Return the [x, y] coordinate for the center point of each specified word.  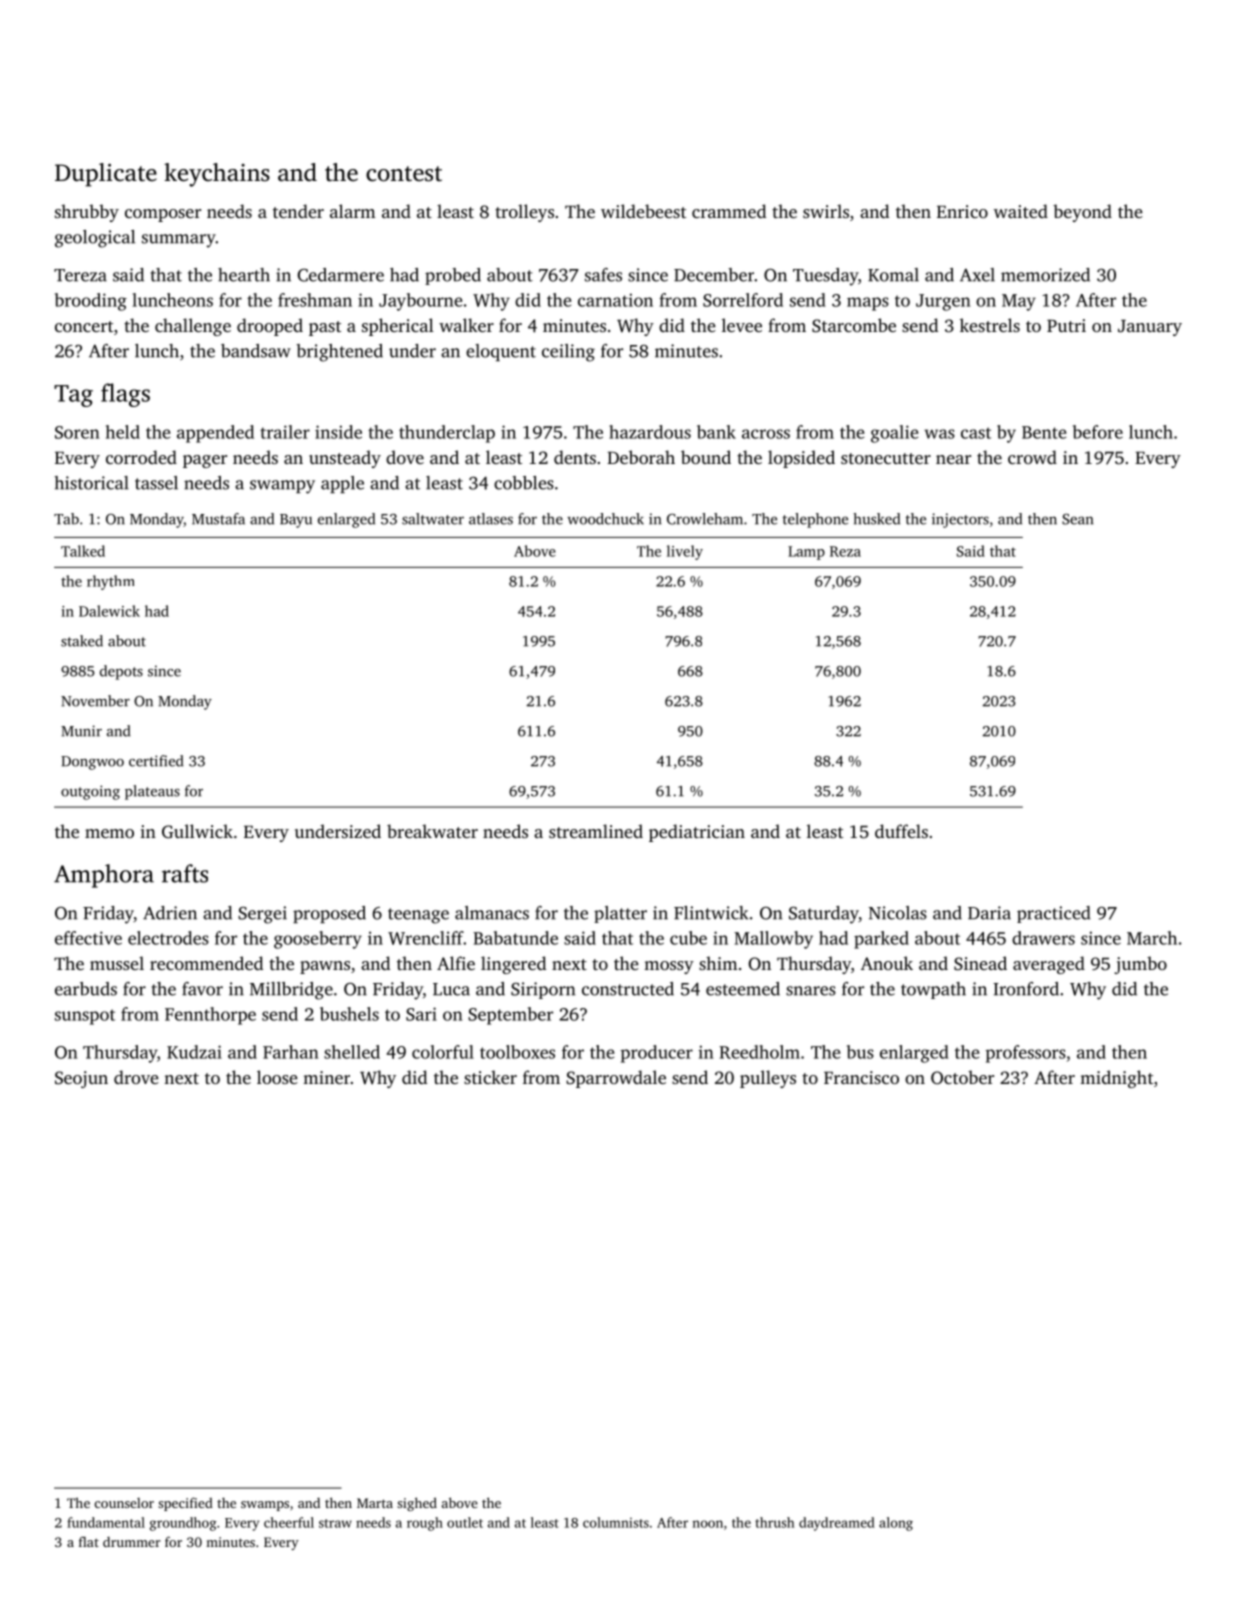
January [1150, 328]
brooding [91, 302]
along [896, 1524]
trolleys [524, 213]
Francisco [861, 1077]
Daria [989, 913]
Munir [81, 731]
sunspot [85, 1017]
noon [707, 1524]
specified [185, 1504]
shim [718, 963]
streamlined [596, 831]
